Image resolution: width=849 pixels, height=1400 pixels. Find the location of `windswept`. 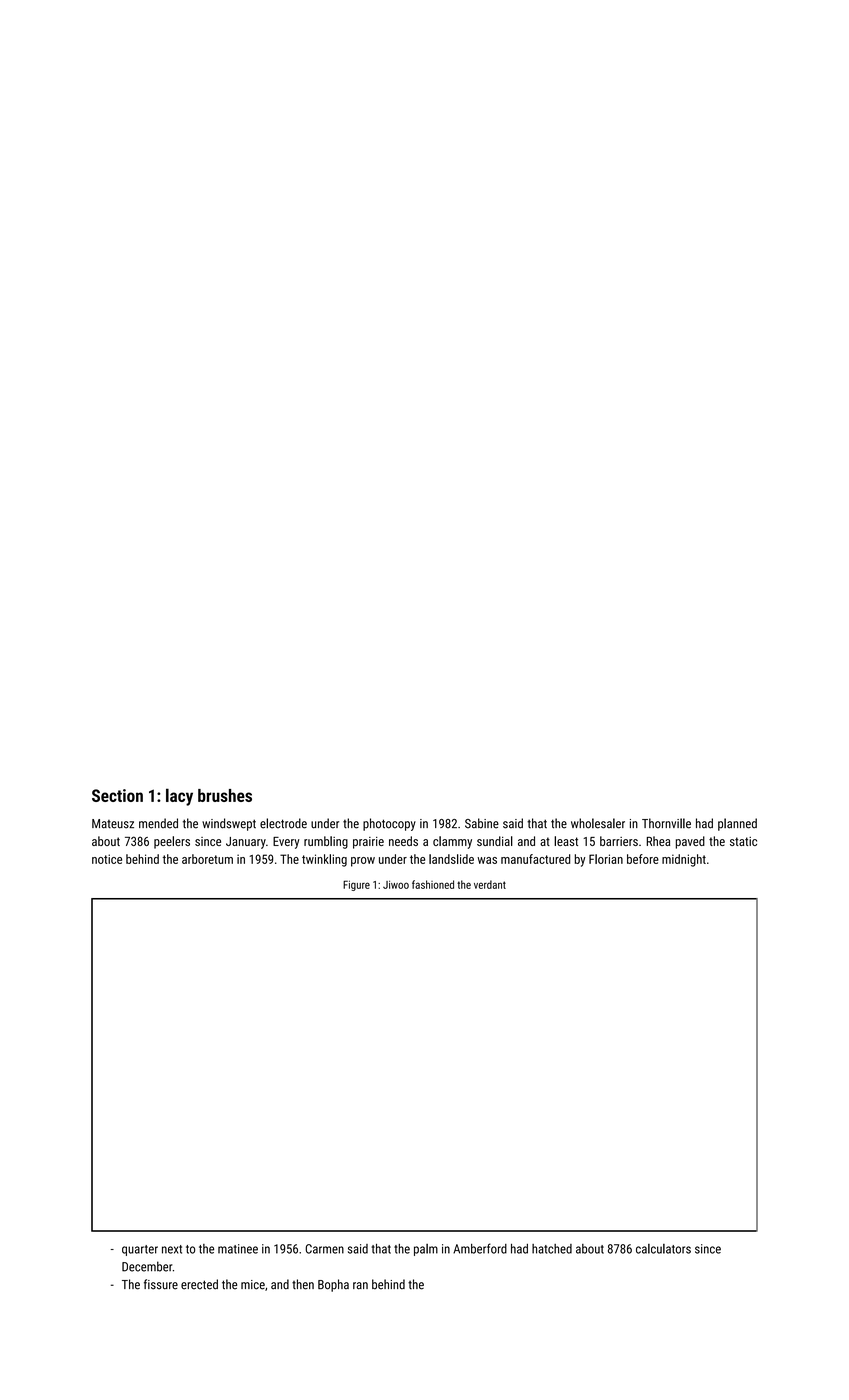

windswept is located at coordinates (229, 824).
